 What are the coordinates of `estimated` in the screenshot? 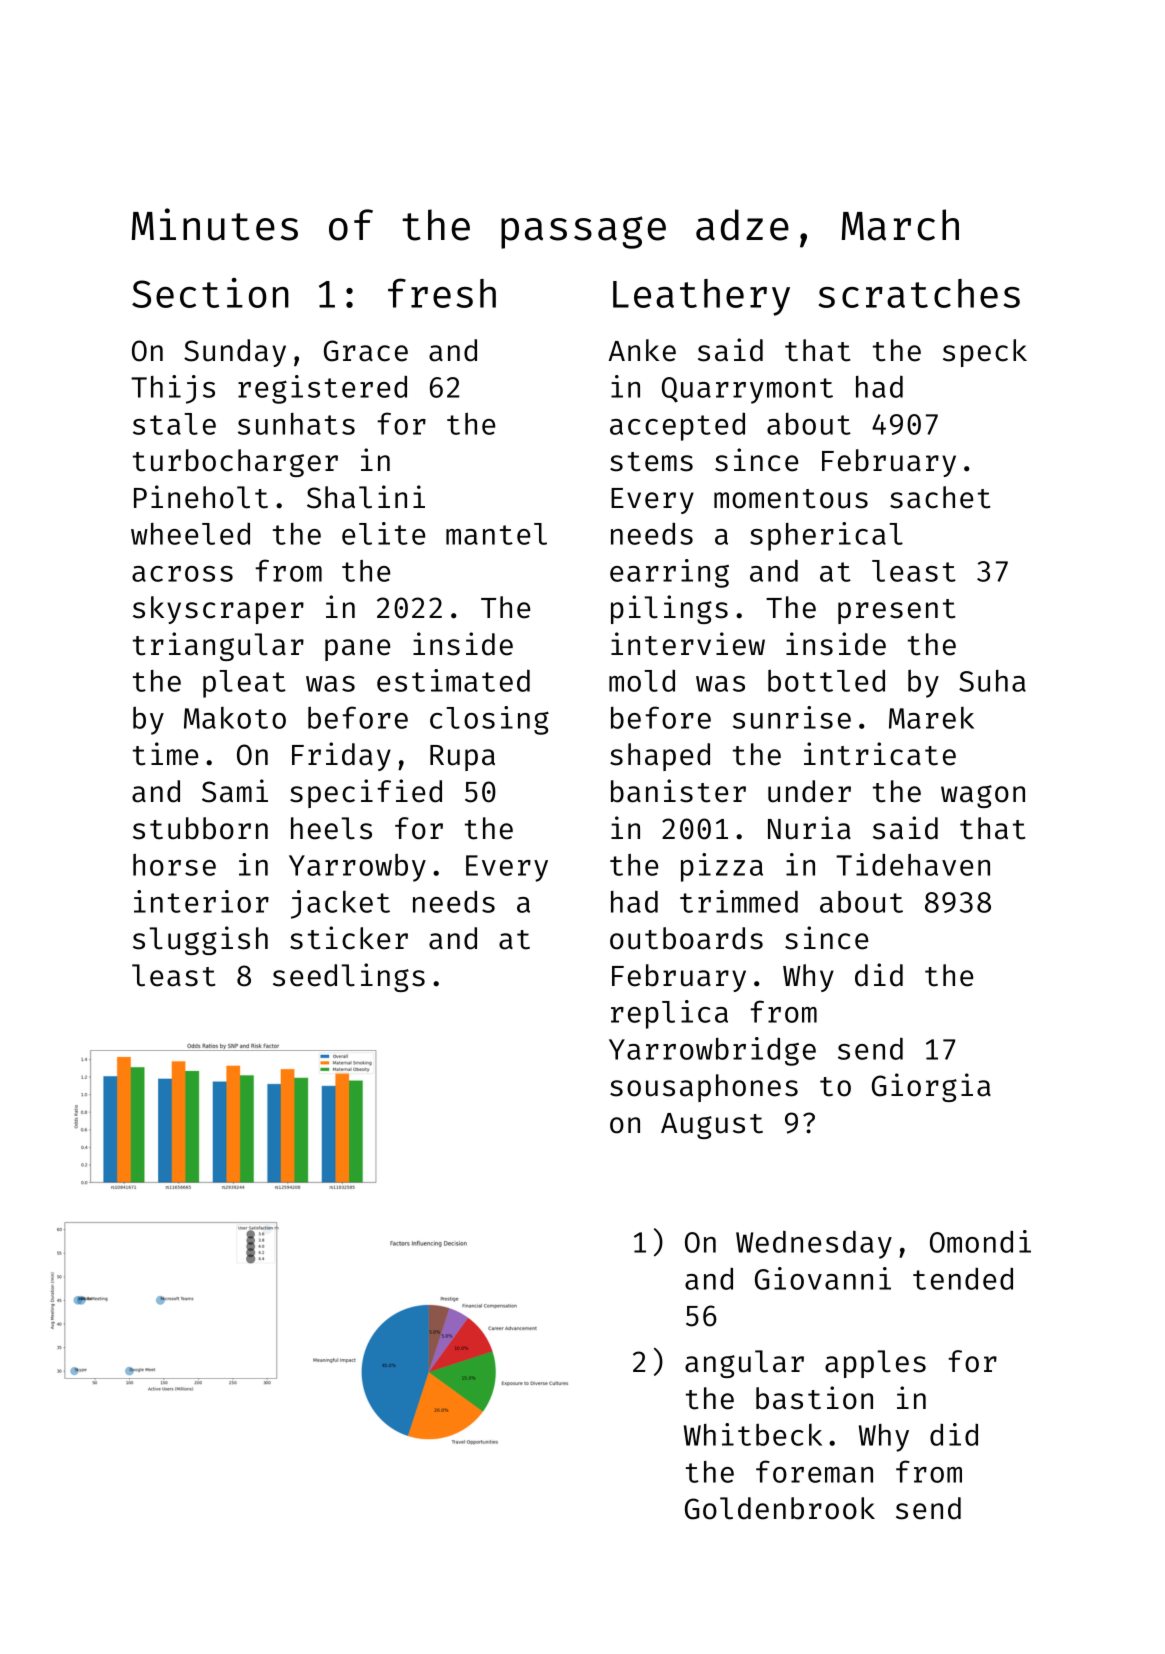 It's located at (453, 680).
